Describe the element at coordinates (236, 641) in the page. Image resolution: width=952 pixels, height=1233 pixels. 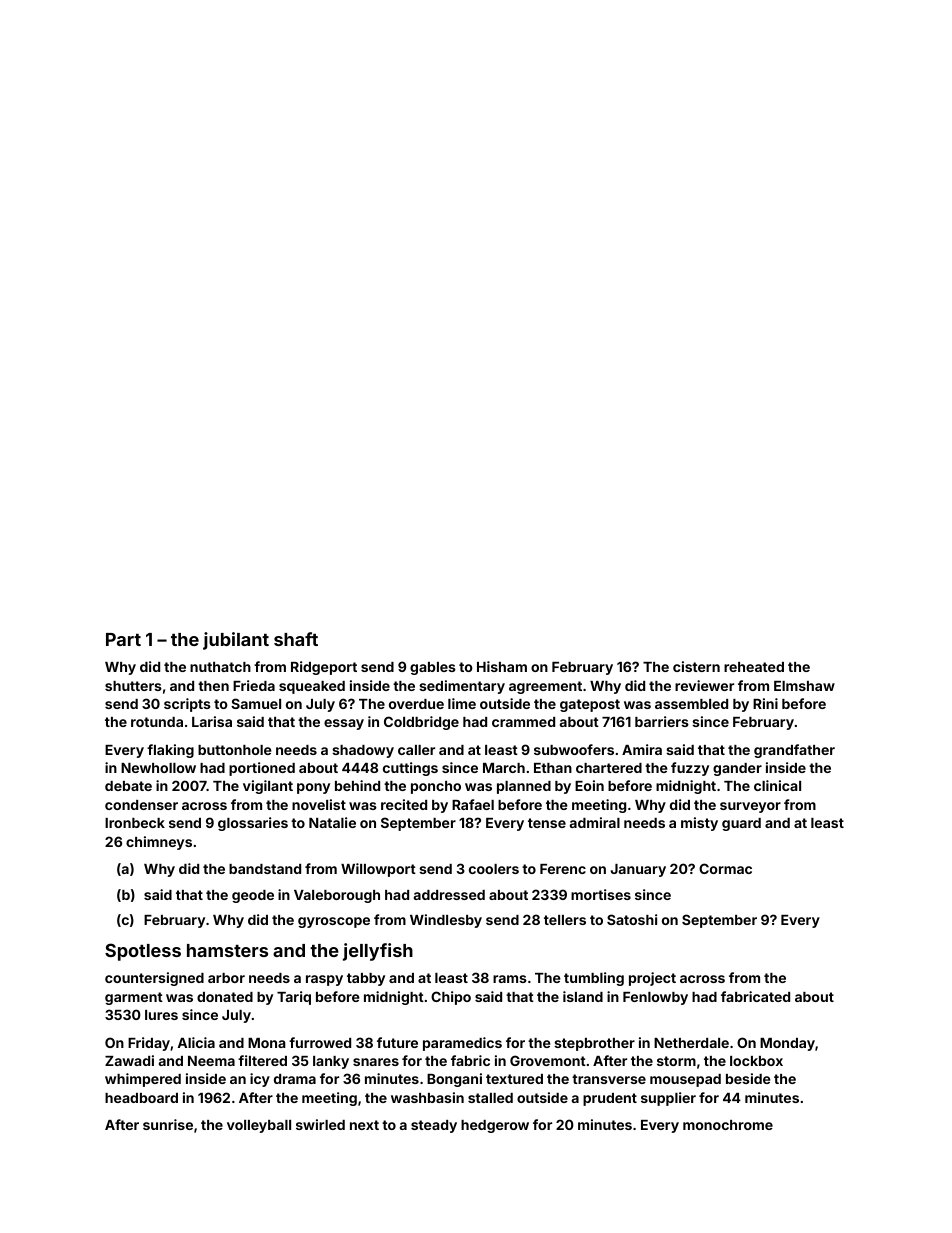
I see `jubilant` at that location.
